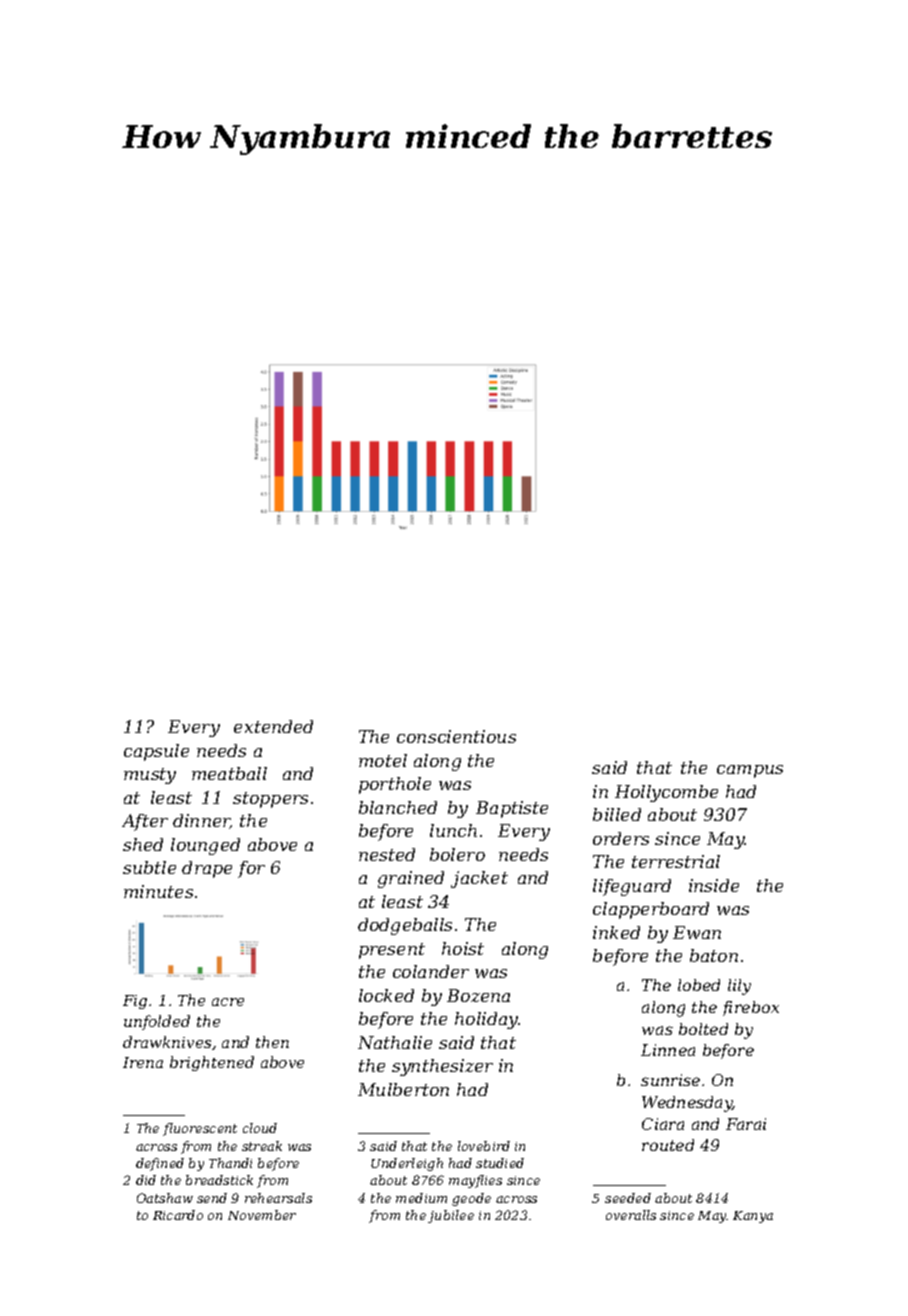 This document has width=908, height=1316. I want to click on then, so click(272, 1042).
